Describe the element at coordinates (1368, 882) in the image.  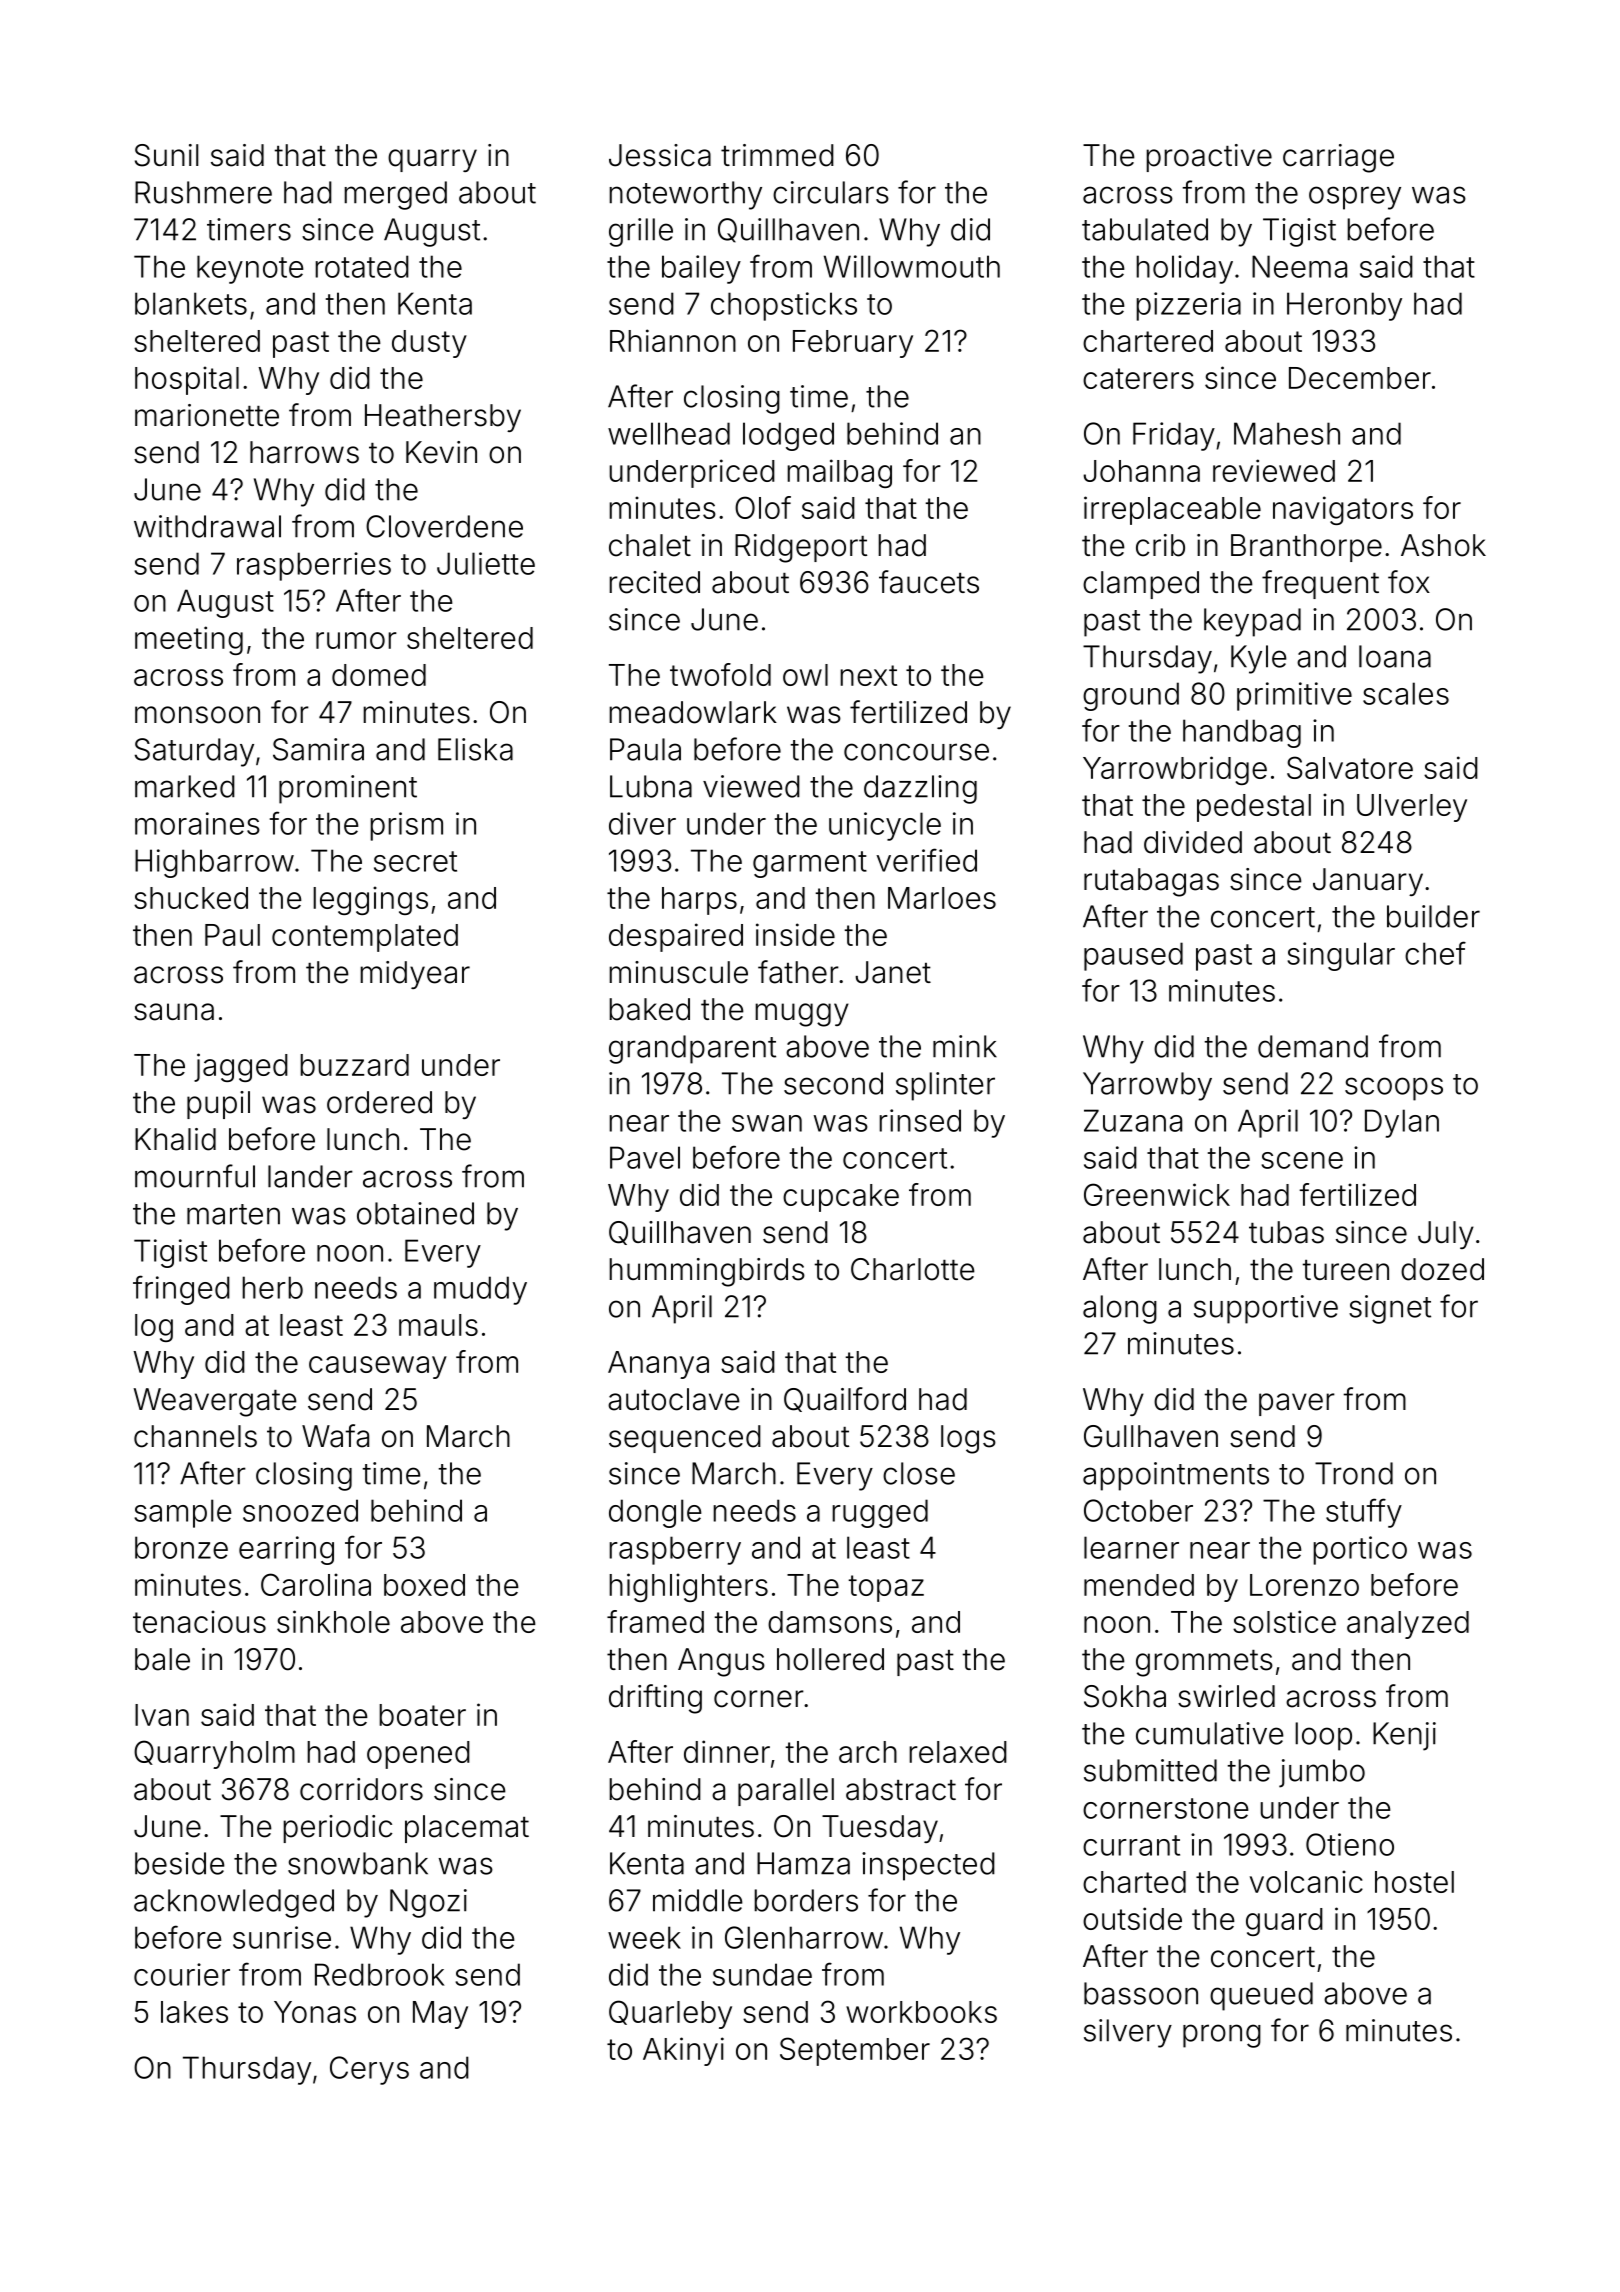
I see `January` at that location.
